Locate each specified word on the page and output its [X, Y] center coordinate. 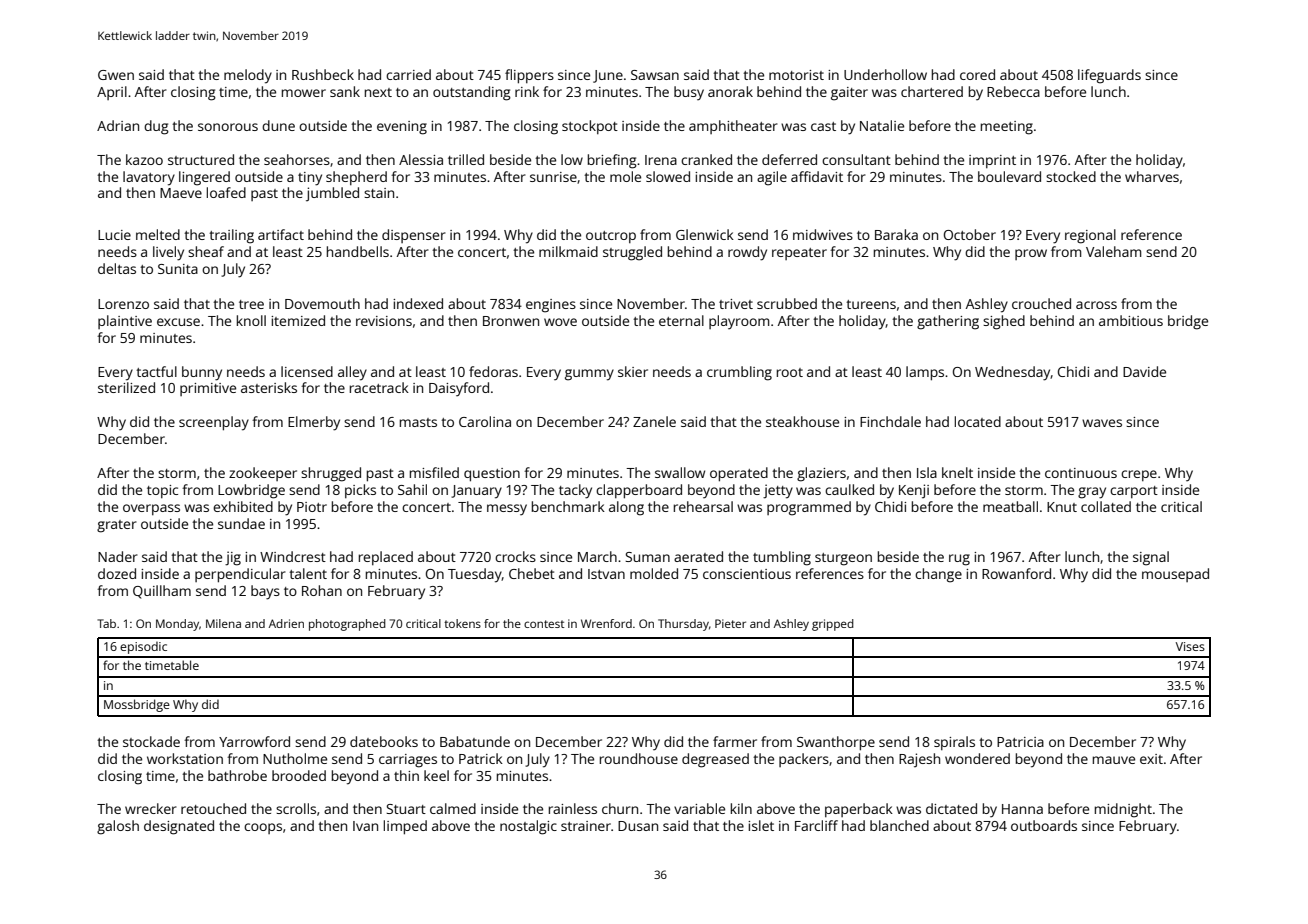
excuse [178, 322]
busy [689, 93]
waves [1102, 423]
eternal [681, 320]
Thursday [683, 625]
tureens [871, 304]
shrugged [331, 474]
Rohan [322, 590]
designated [179, 827]
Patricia [1020, 742]
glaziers [821, 474]
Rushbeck [323, 74]
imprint [992, 161]
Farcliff [816, 825]
